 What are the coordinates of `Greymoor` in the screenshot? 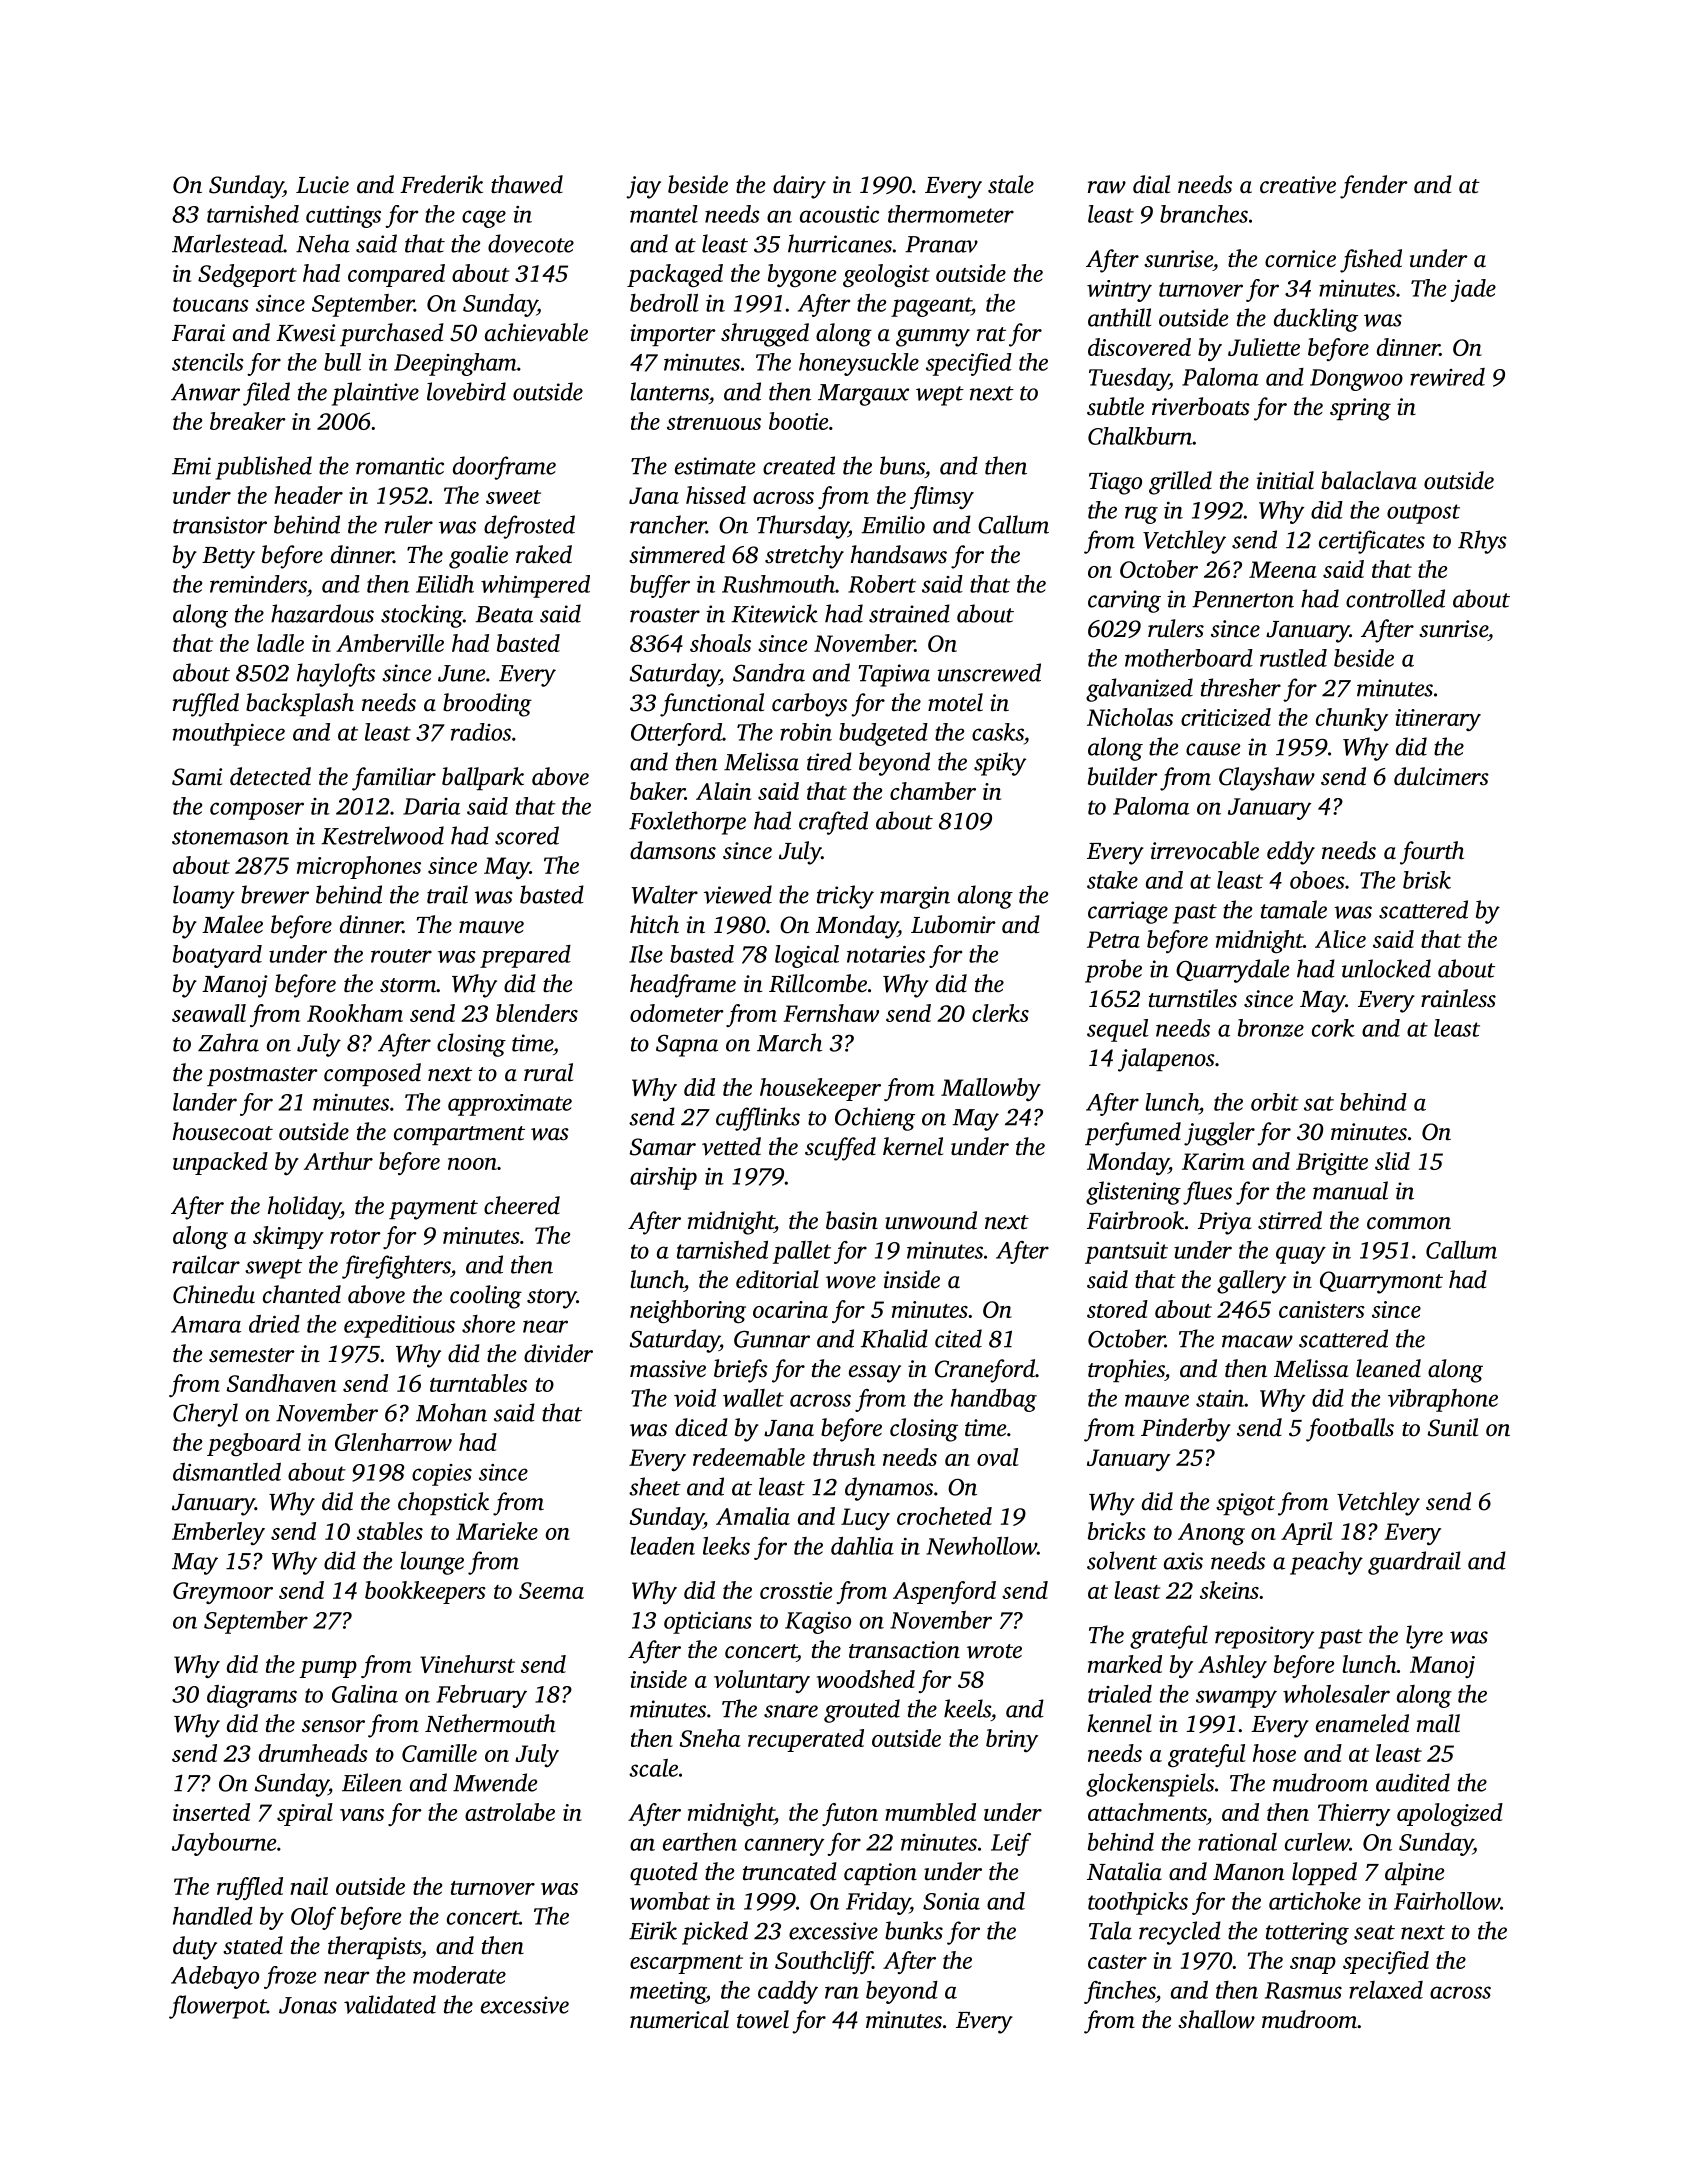 It's located at (223, 1593).
